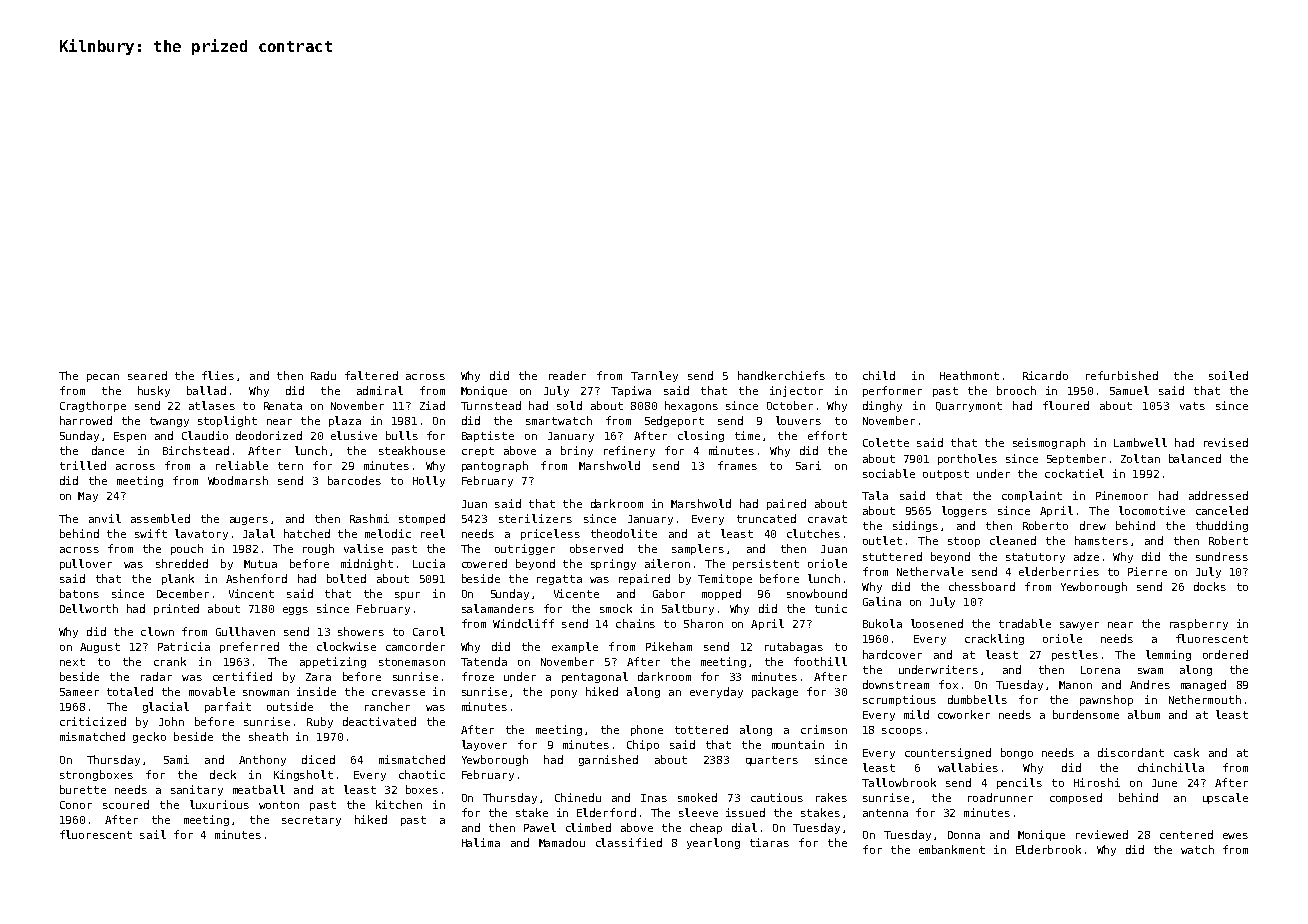  Describe the element at coordinates (808, 465) in the screenshot. I see `Sari` at that location.
